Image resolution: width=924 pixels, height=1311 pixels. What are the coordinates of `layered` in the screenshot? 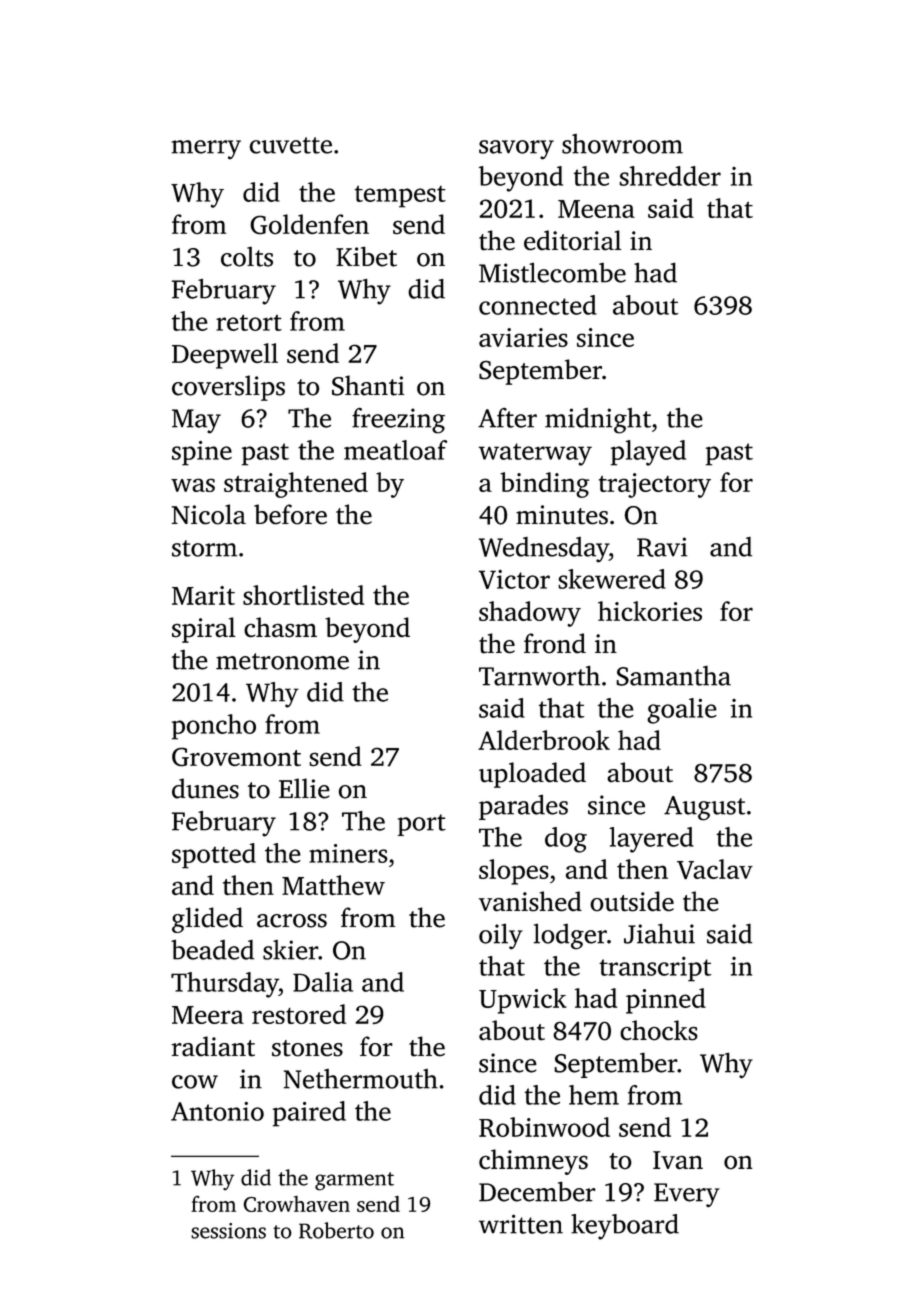 It's located at (652, 840).
